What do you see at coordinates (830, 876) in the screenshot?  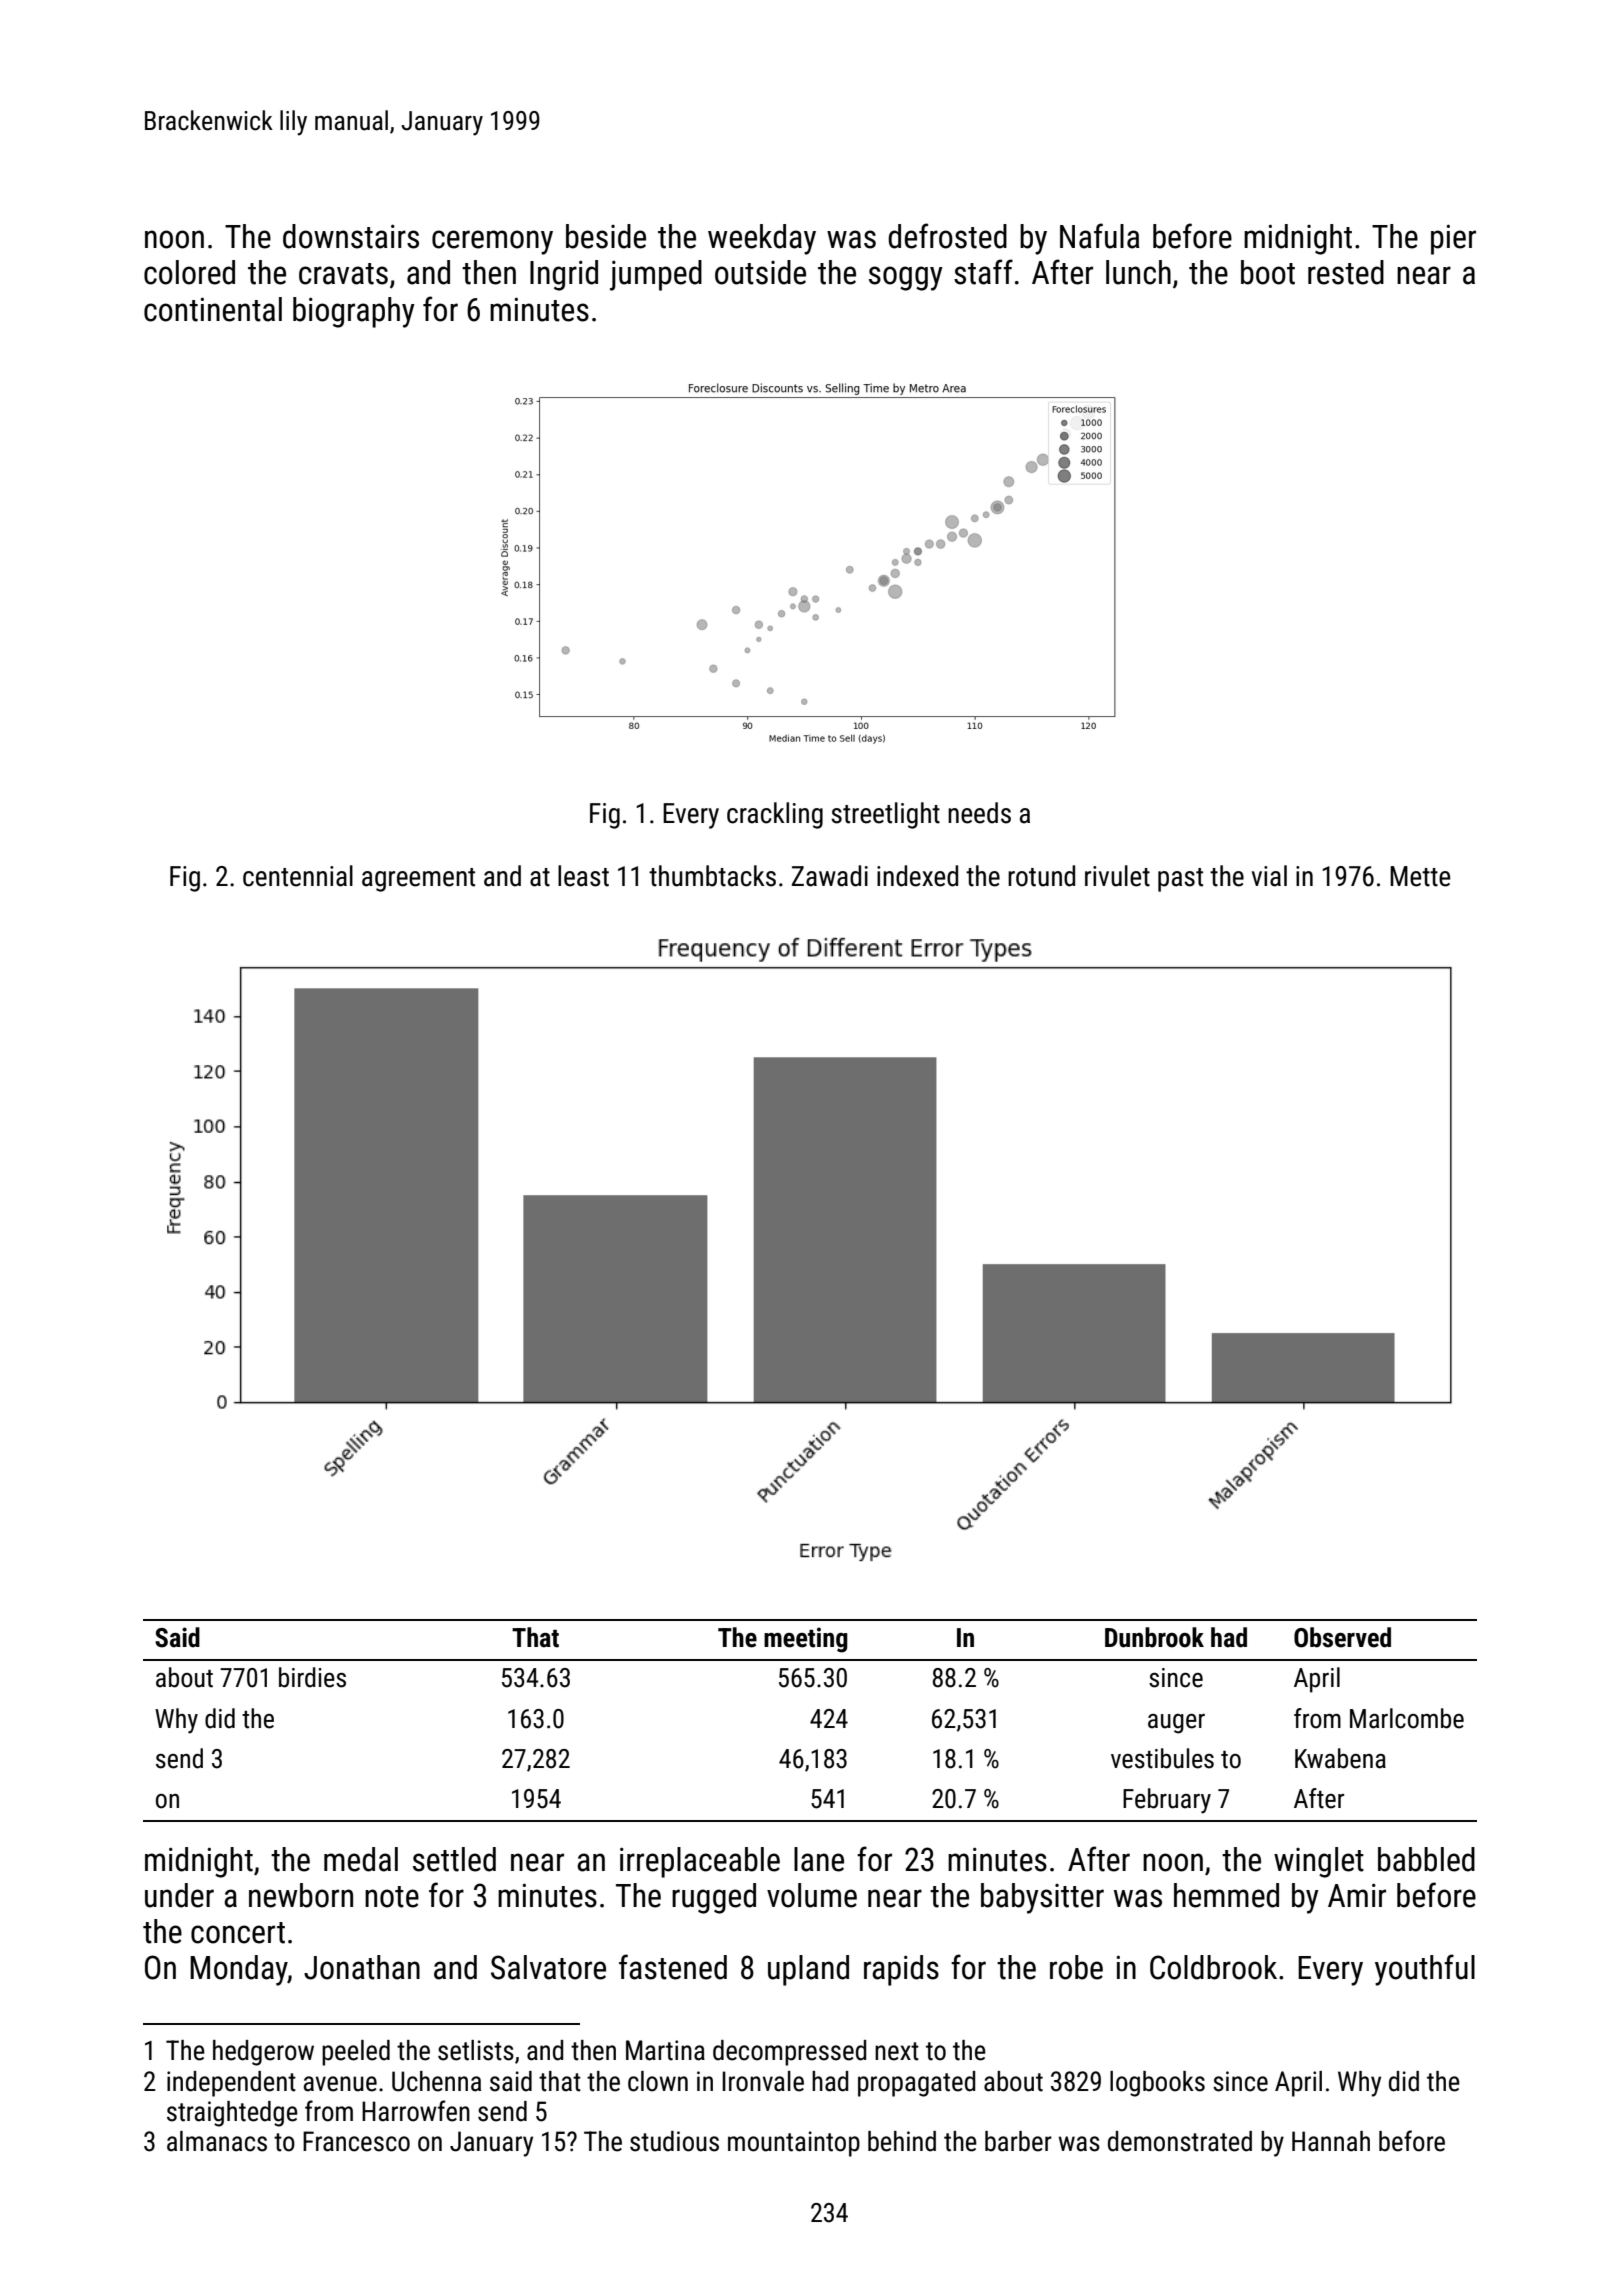 I see `Zawadi` at bounding box center [830, 876].
